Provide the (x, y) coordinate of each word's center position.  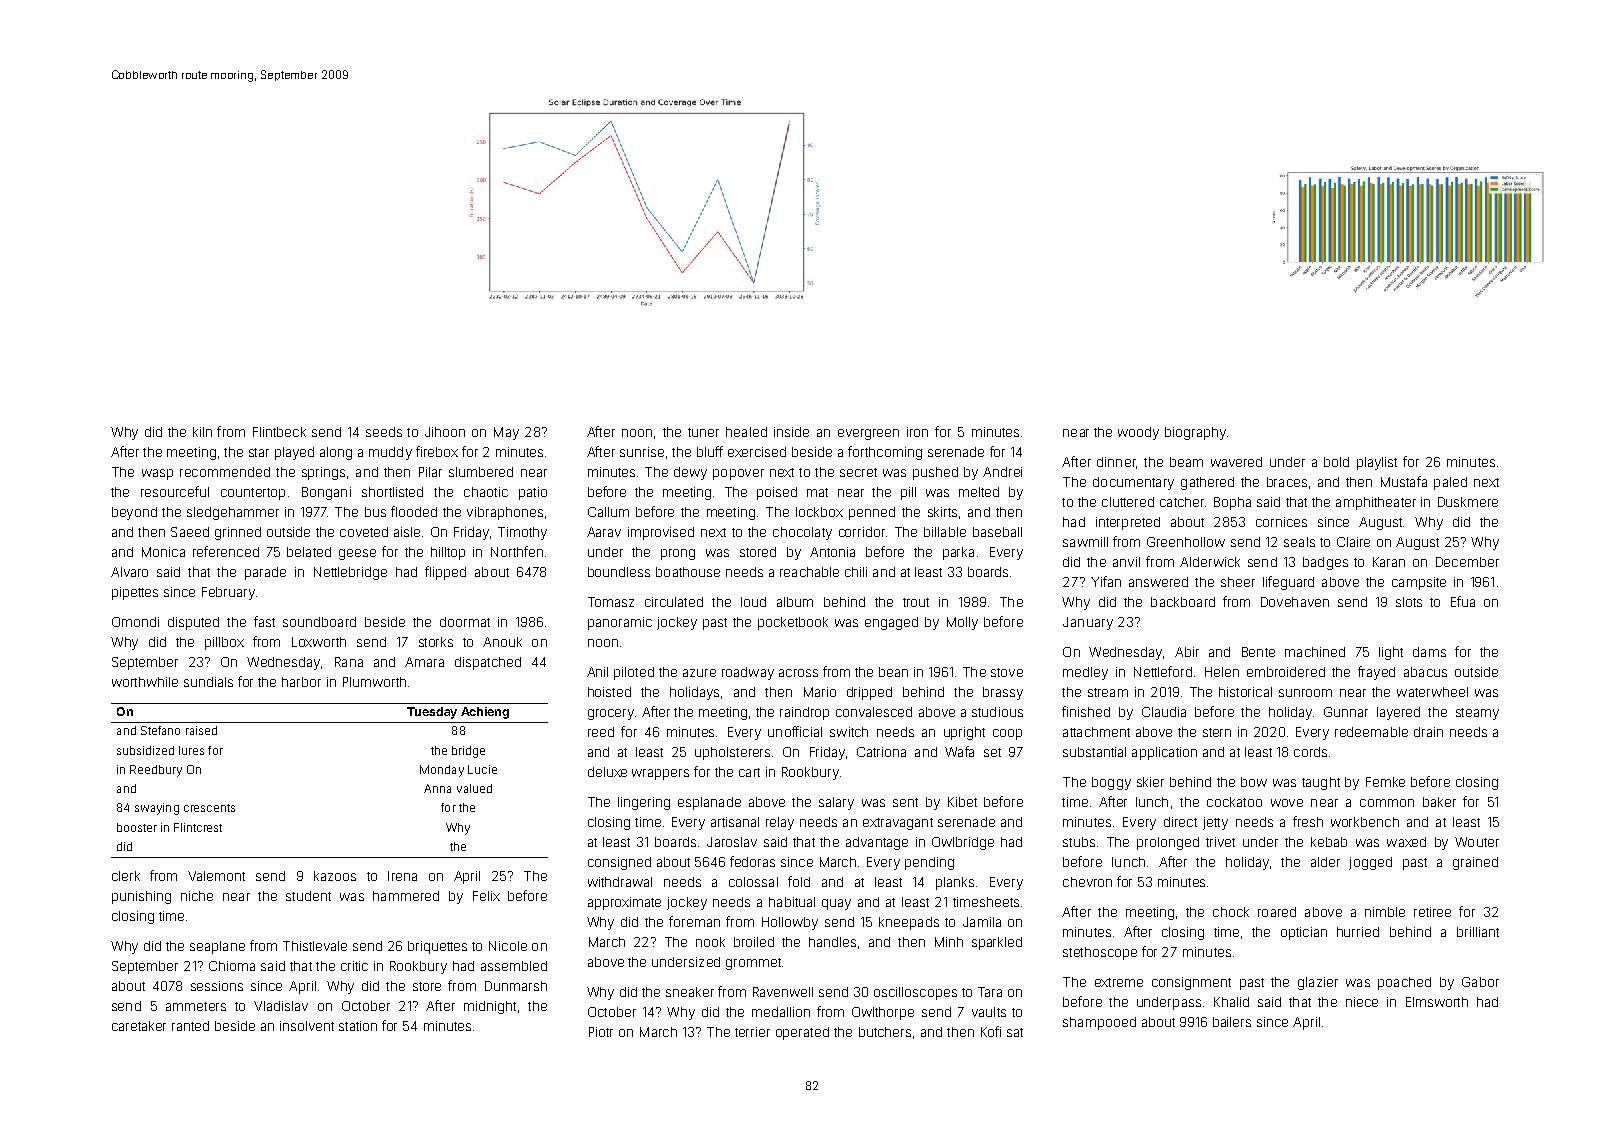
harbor (301, 682)
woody (1138, 433)
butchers (885, 1032)
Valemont (216, 876)
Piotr (601, 1032)
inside (791, 432)
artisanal (735, 822)
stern (1217, 732)
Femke (1385, 782)
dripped (869, 693)
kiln (202, 432)
